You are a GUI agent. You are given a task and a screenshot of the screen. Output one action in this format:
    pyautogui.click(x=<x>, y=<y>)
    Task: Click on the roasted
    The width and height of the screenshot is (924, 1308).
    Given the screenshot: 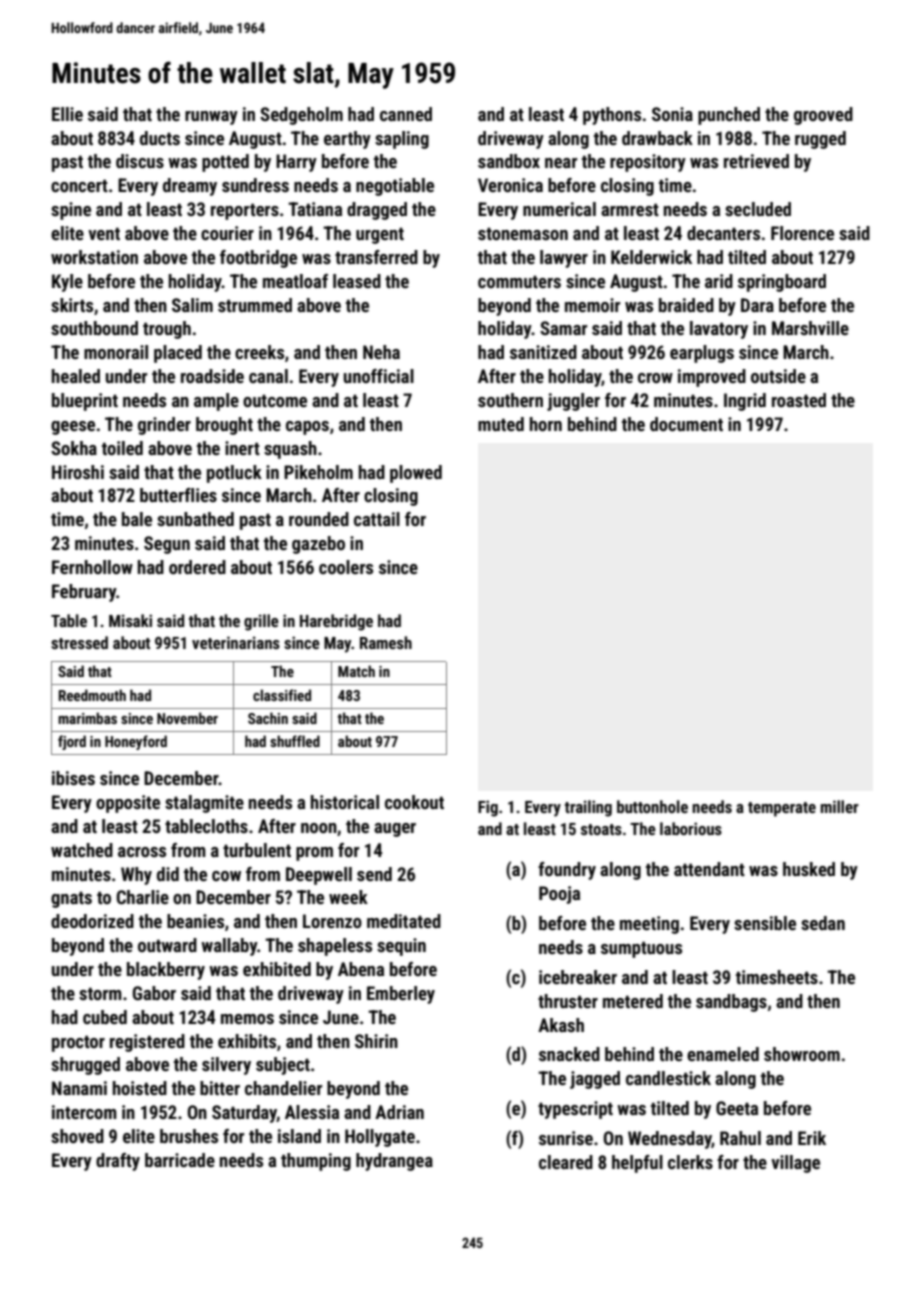 What is the action you would take?
    pyautogui.click(x=799, y=400)
